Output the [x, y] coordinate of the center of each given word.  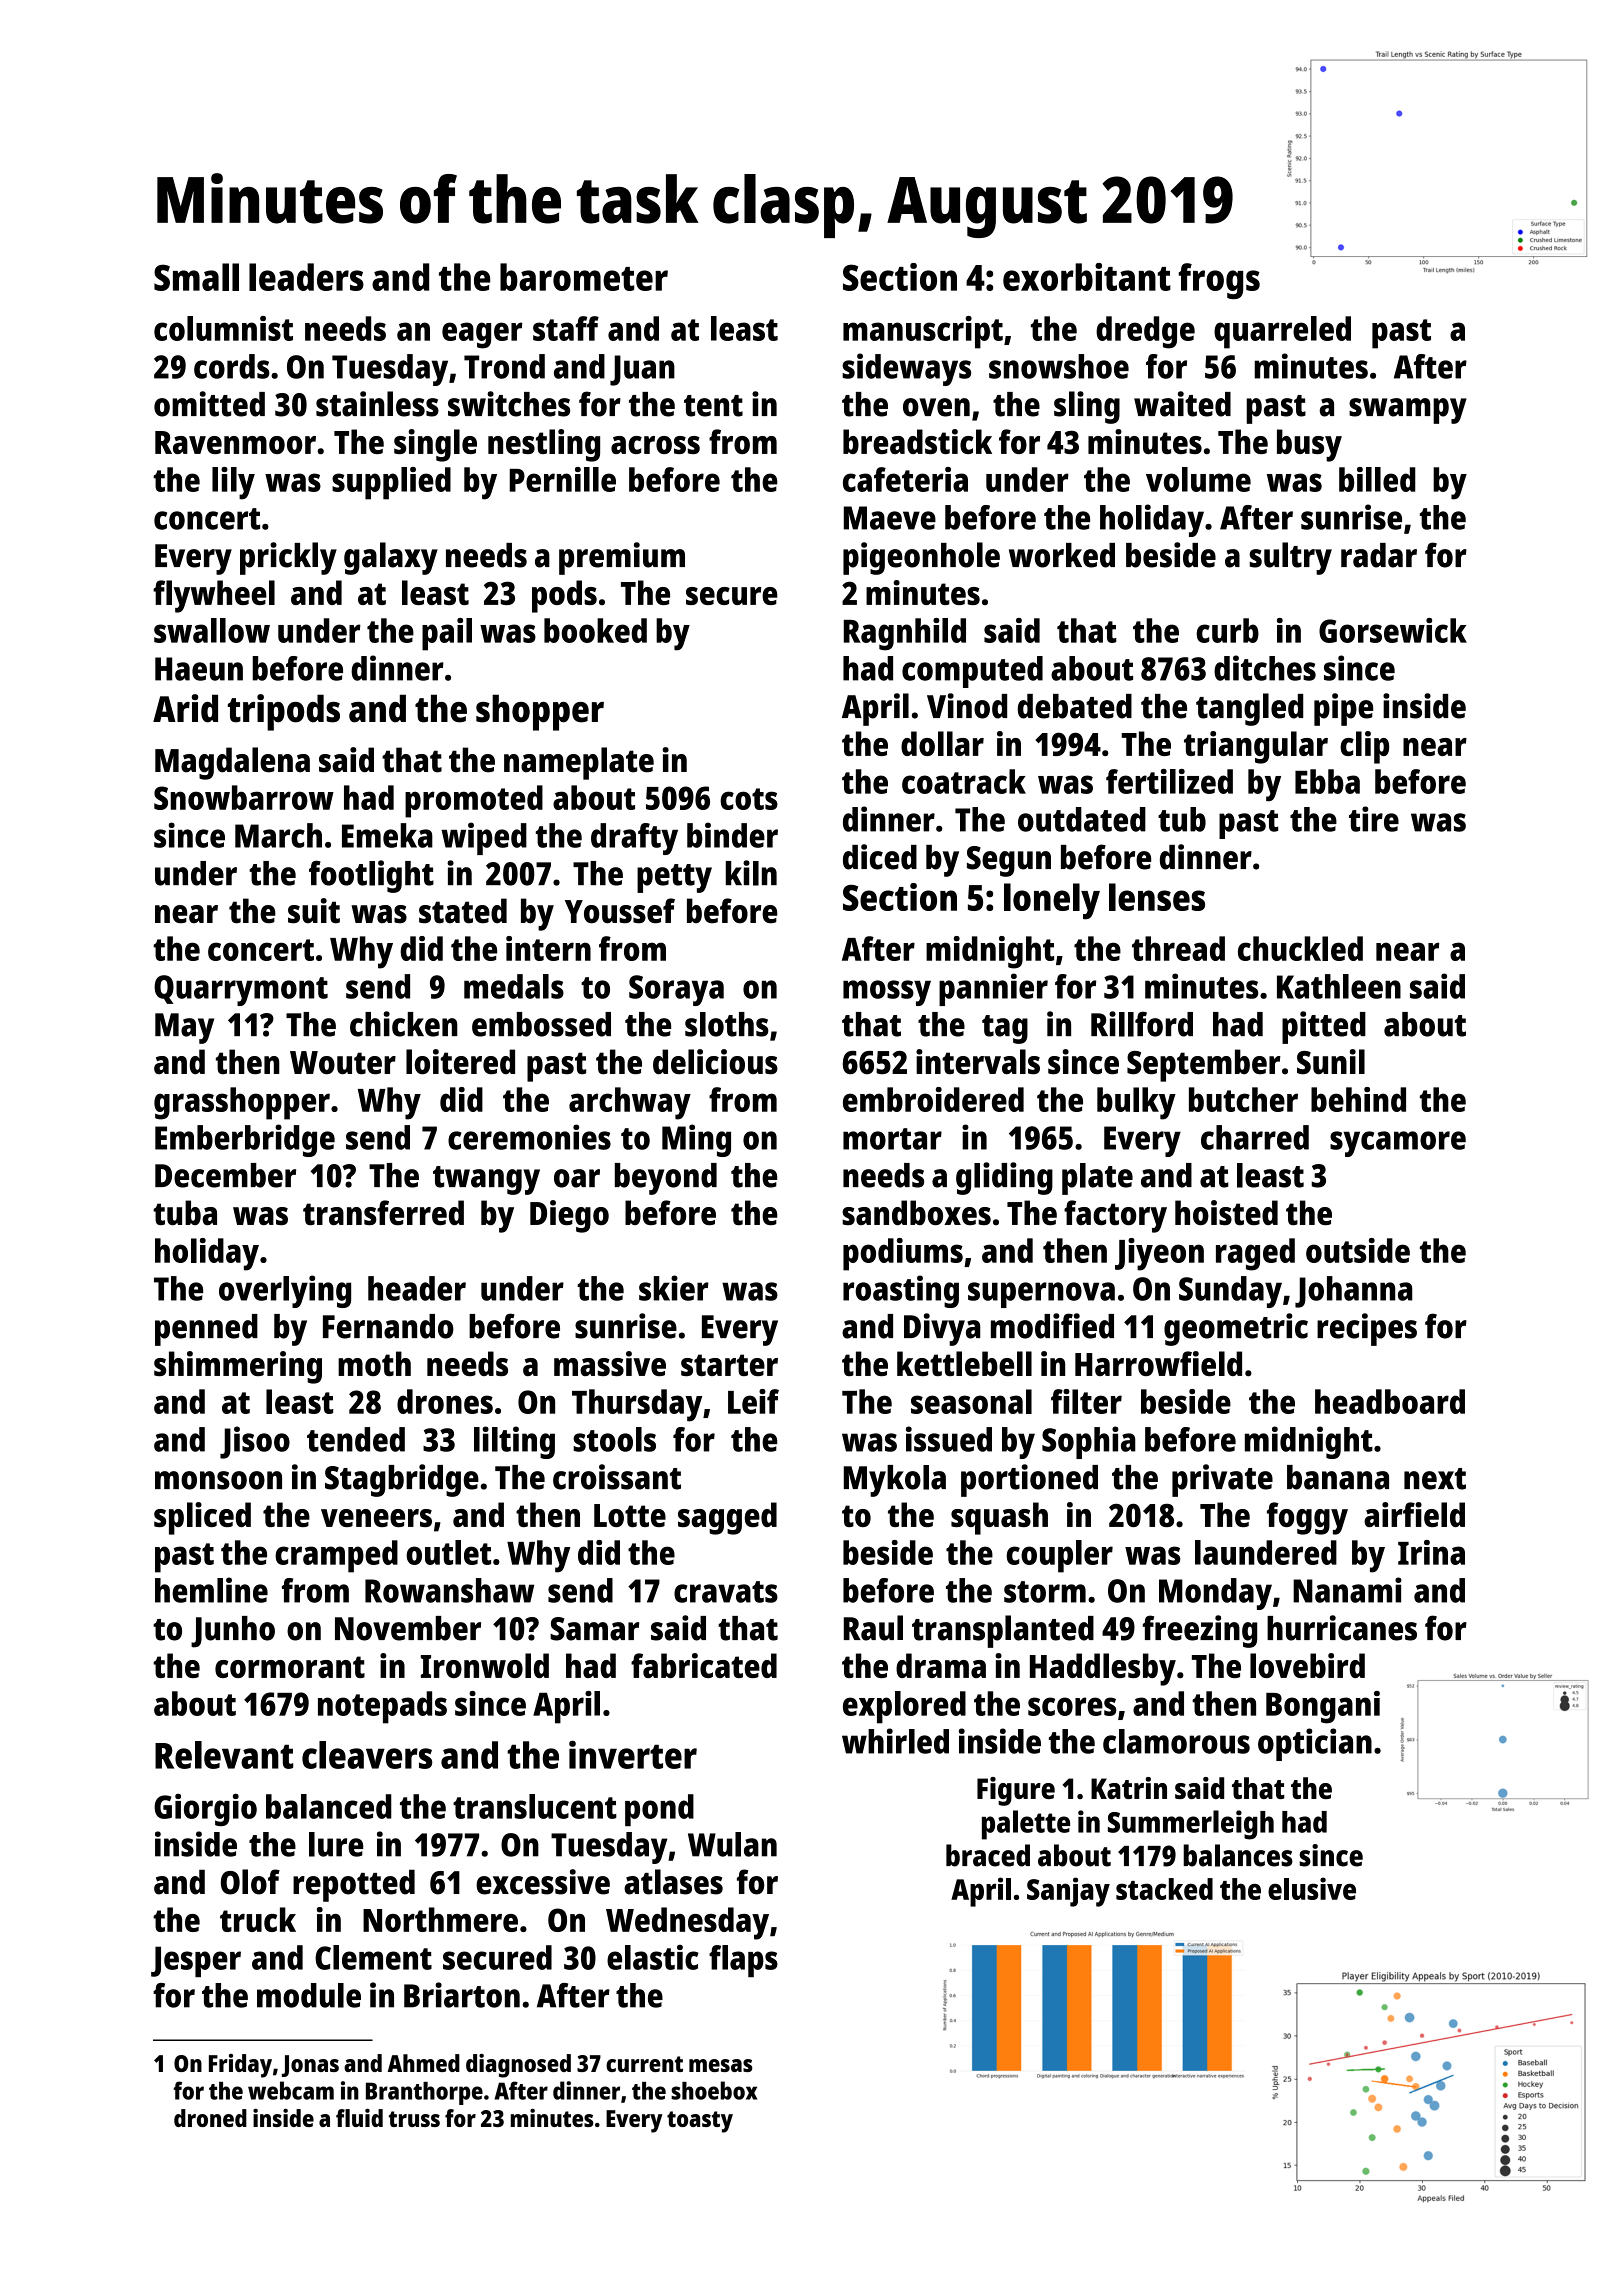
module [309, 1995]
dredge [1145, 332]
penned [206, 1330]
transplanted [1003, 1631]
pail [447, 634]
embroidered [933, 1099]
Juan [642, 370]
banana [1338, 1477]
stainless [377, 404]
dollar [942, 743]
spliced [202, 1518]
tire [1374, 819]
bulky [1136, 1103]
